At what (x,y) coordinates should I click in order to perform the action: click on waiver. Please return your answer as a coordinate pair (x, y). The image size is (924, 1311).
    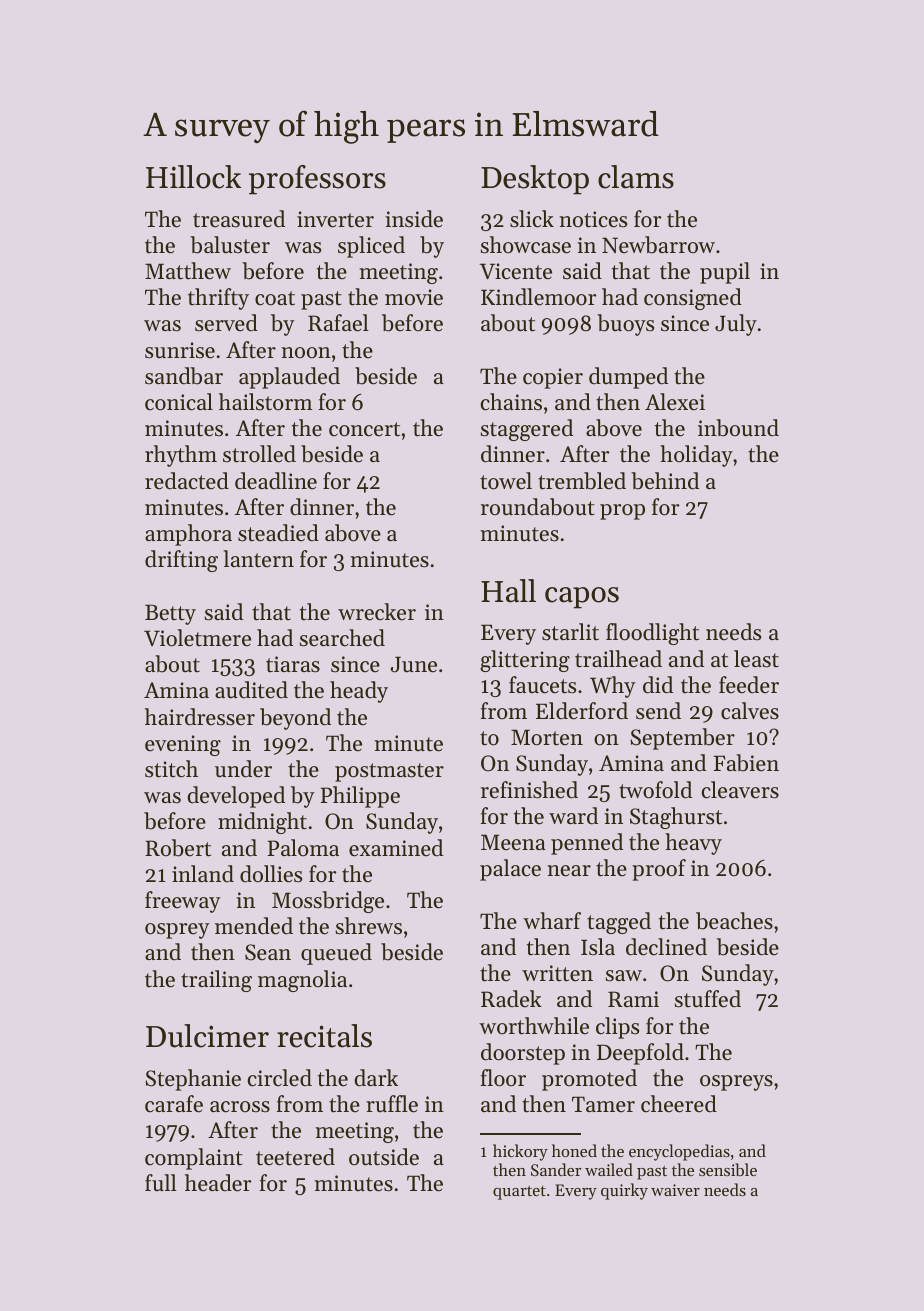
    Looking at the image, I should click on (675, 1190).
